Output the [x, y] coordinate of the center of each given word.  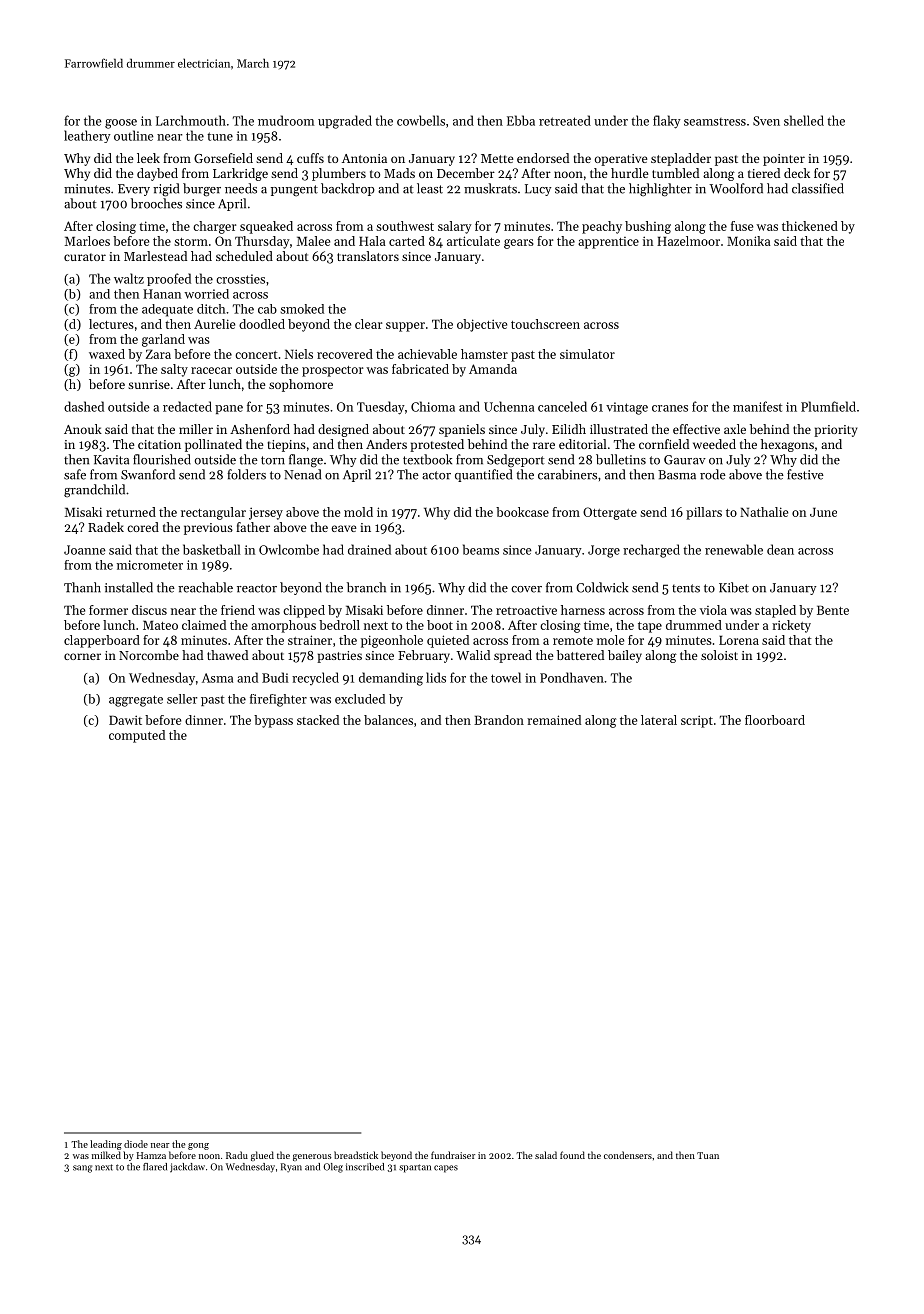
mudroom [286, 120]
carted [407, 241]
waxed [107, 354]
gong [198, 1146]
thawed [227, 655]
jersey [266, 513]
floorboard [775, 720]
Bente [833, 610]
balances [388, 720]
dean [780, 549]
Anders [386, 444]
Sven [766, 121]
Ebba [521, 120]
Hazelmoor [688, 241]
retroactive [526, 610]
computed [137, 736]
